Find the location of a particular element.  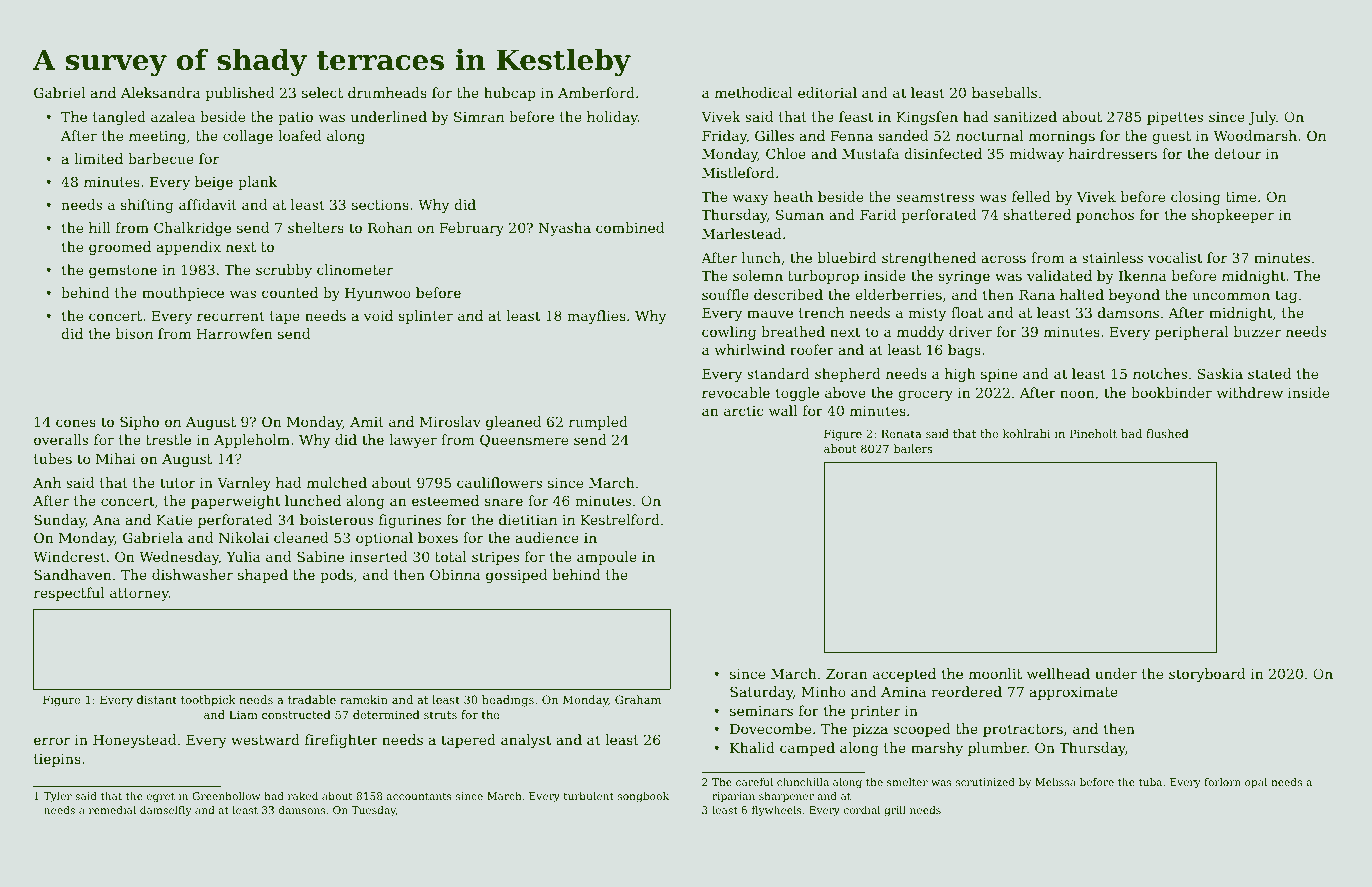

tag is located at coordinates (1286, 296).
